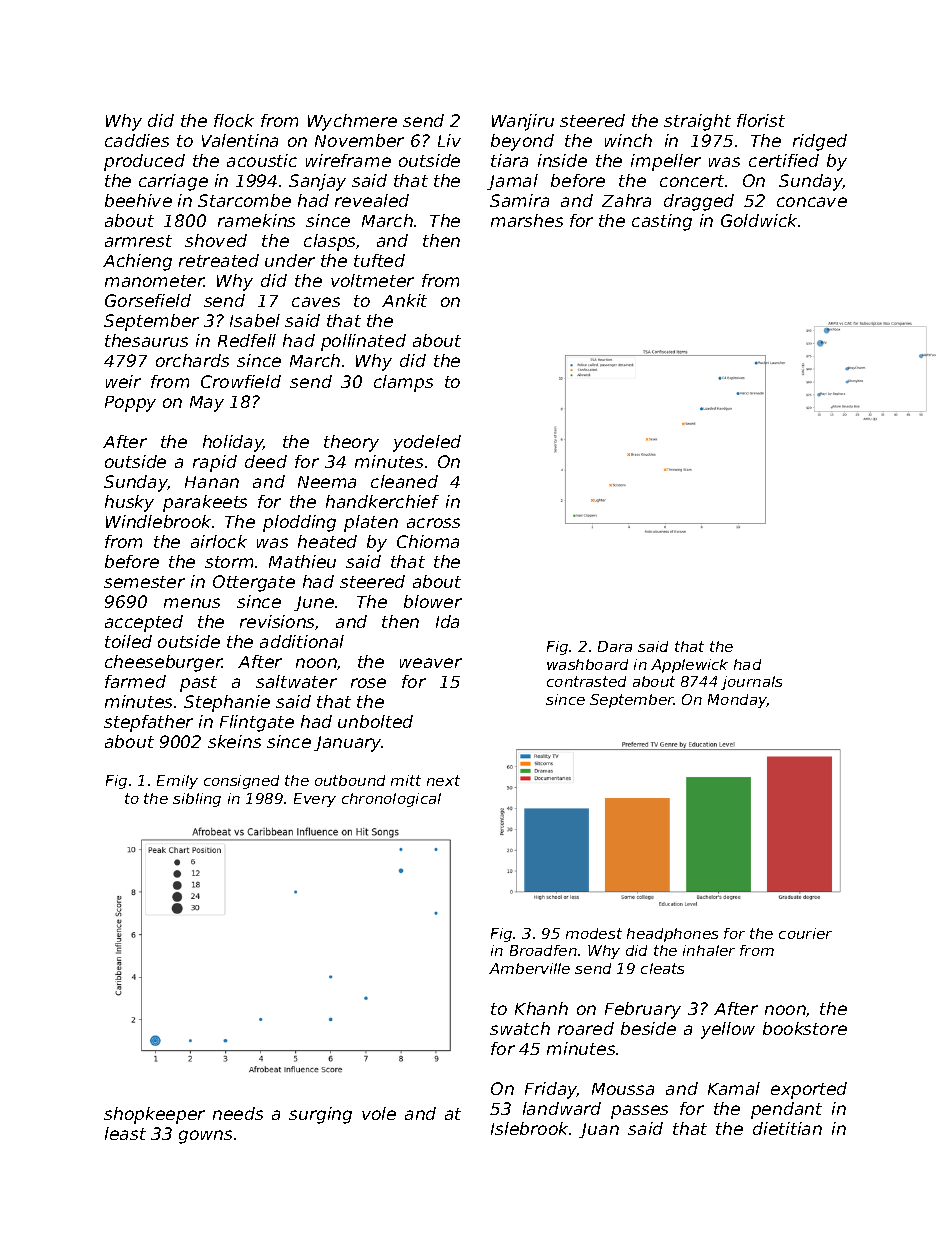  I want to click on marshes, so click(527, 220).
